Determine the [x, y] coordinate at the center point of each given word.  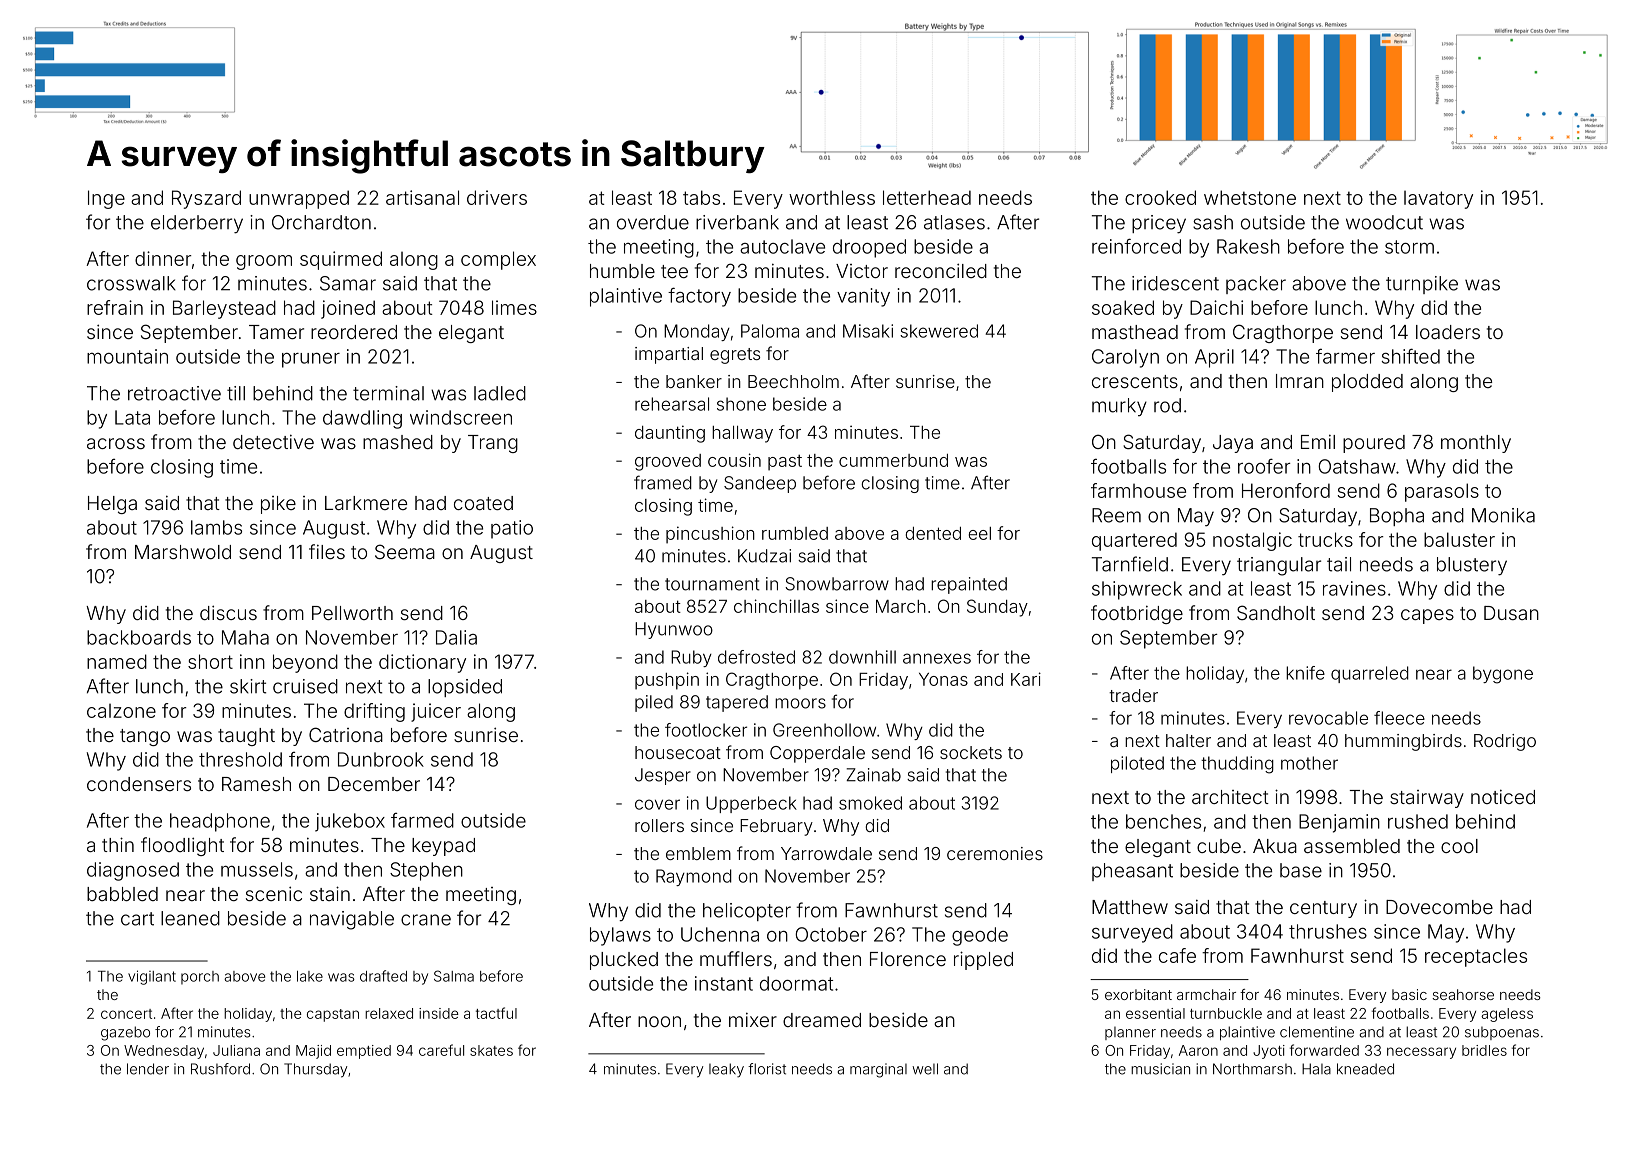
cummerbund [893, 460]
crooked [1160, 197]
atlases [954, 222]
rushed [1418, 821]
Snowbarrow [837, 584]
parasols [1442, 492]
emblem [698, 853]
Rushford [220, 1069]
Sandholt [1276, 612]
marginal [878, 1070]
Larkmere [366, 503]
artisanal [422, 197]
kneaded [1365, 1069]
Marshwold [183, 552]
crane [426, 920]
